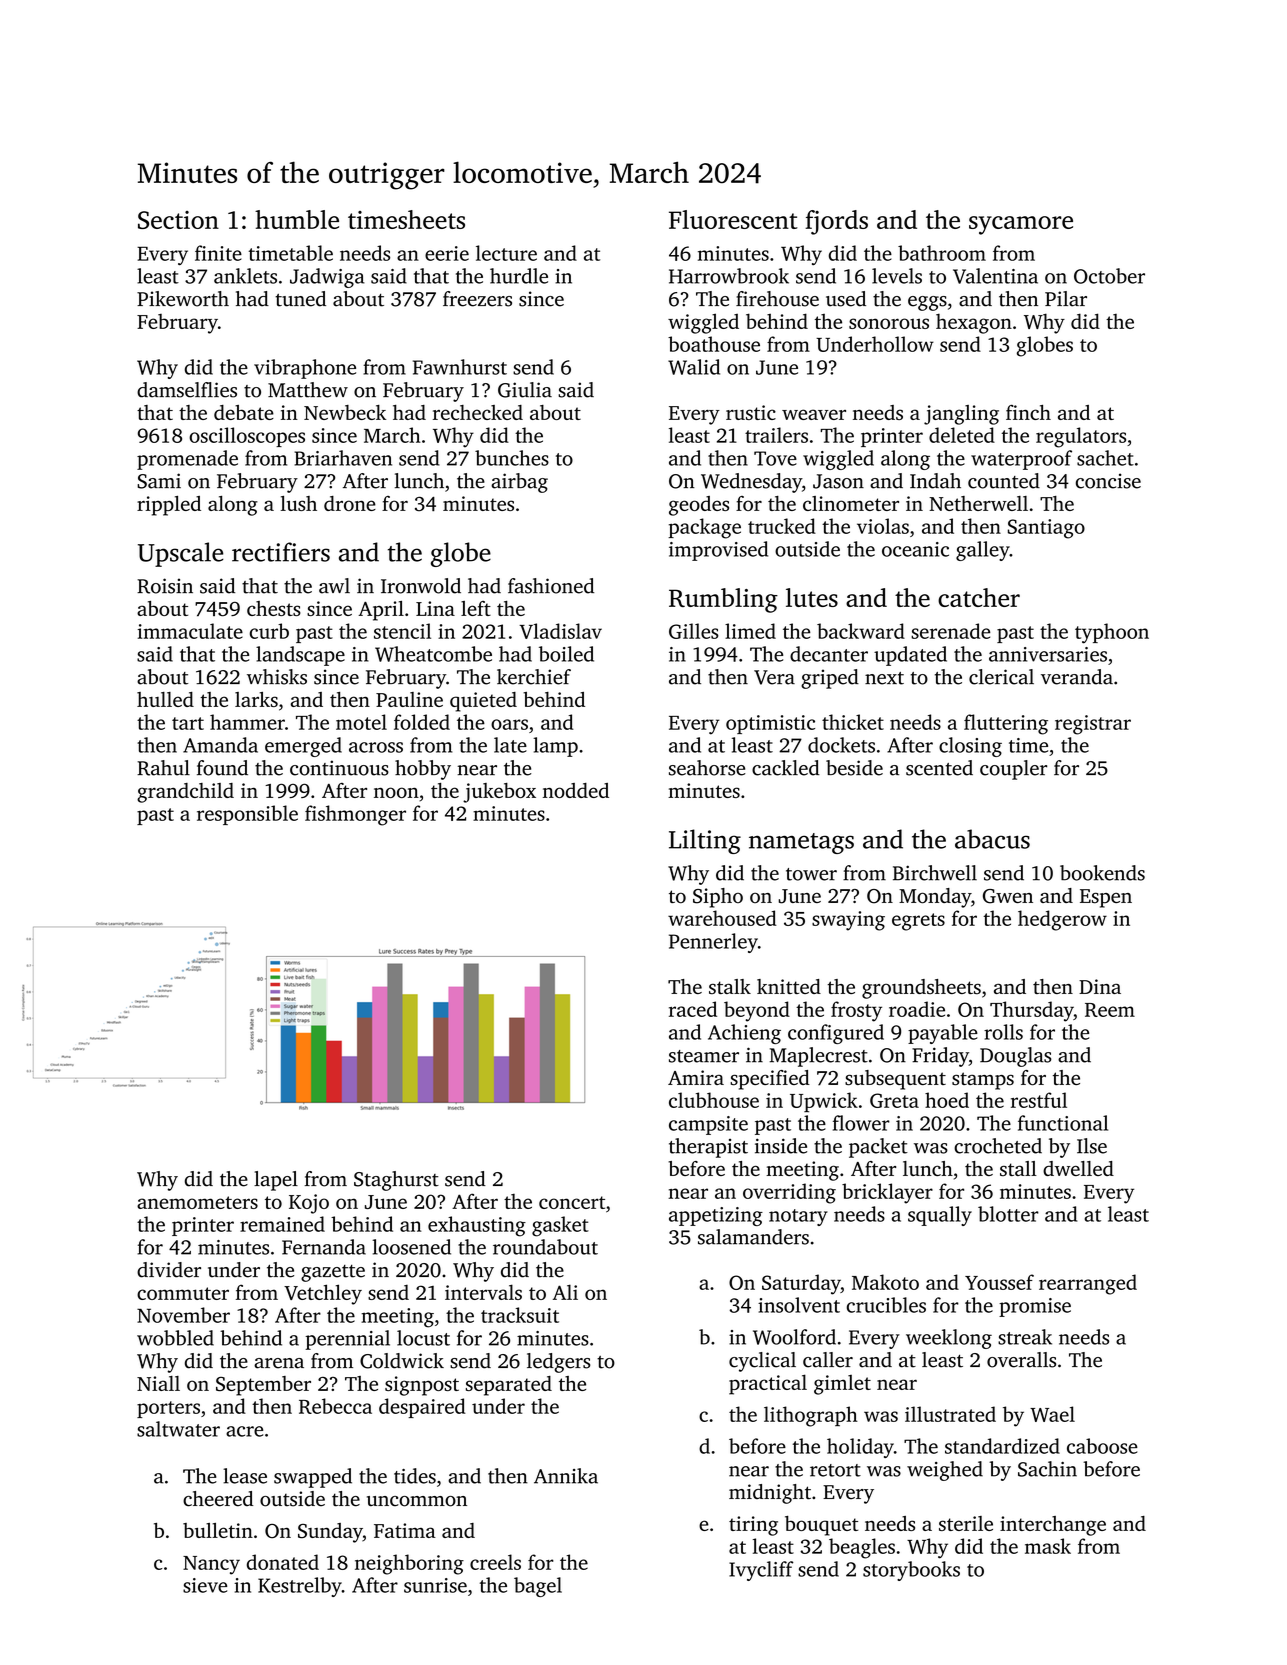 The width and height of the document is (1287, 1665). I want to click on Staghurst, so click(396, 1181).
